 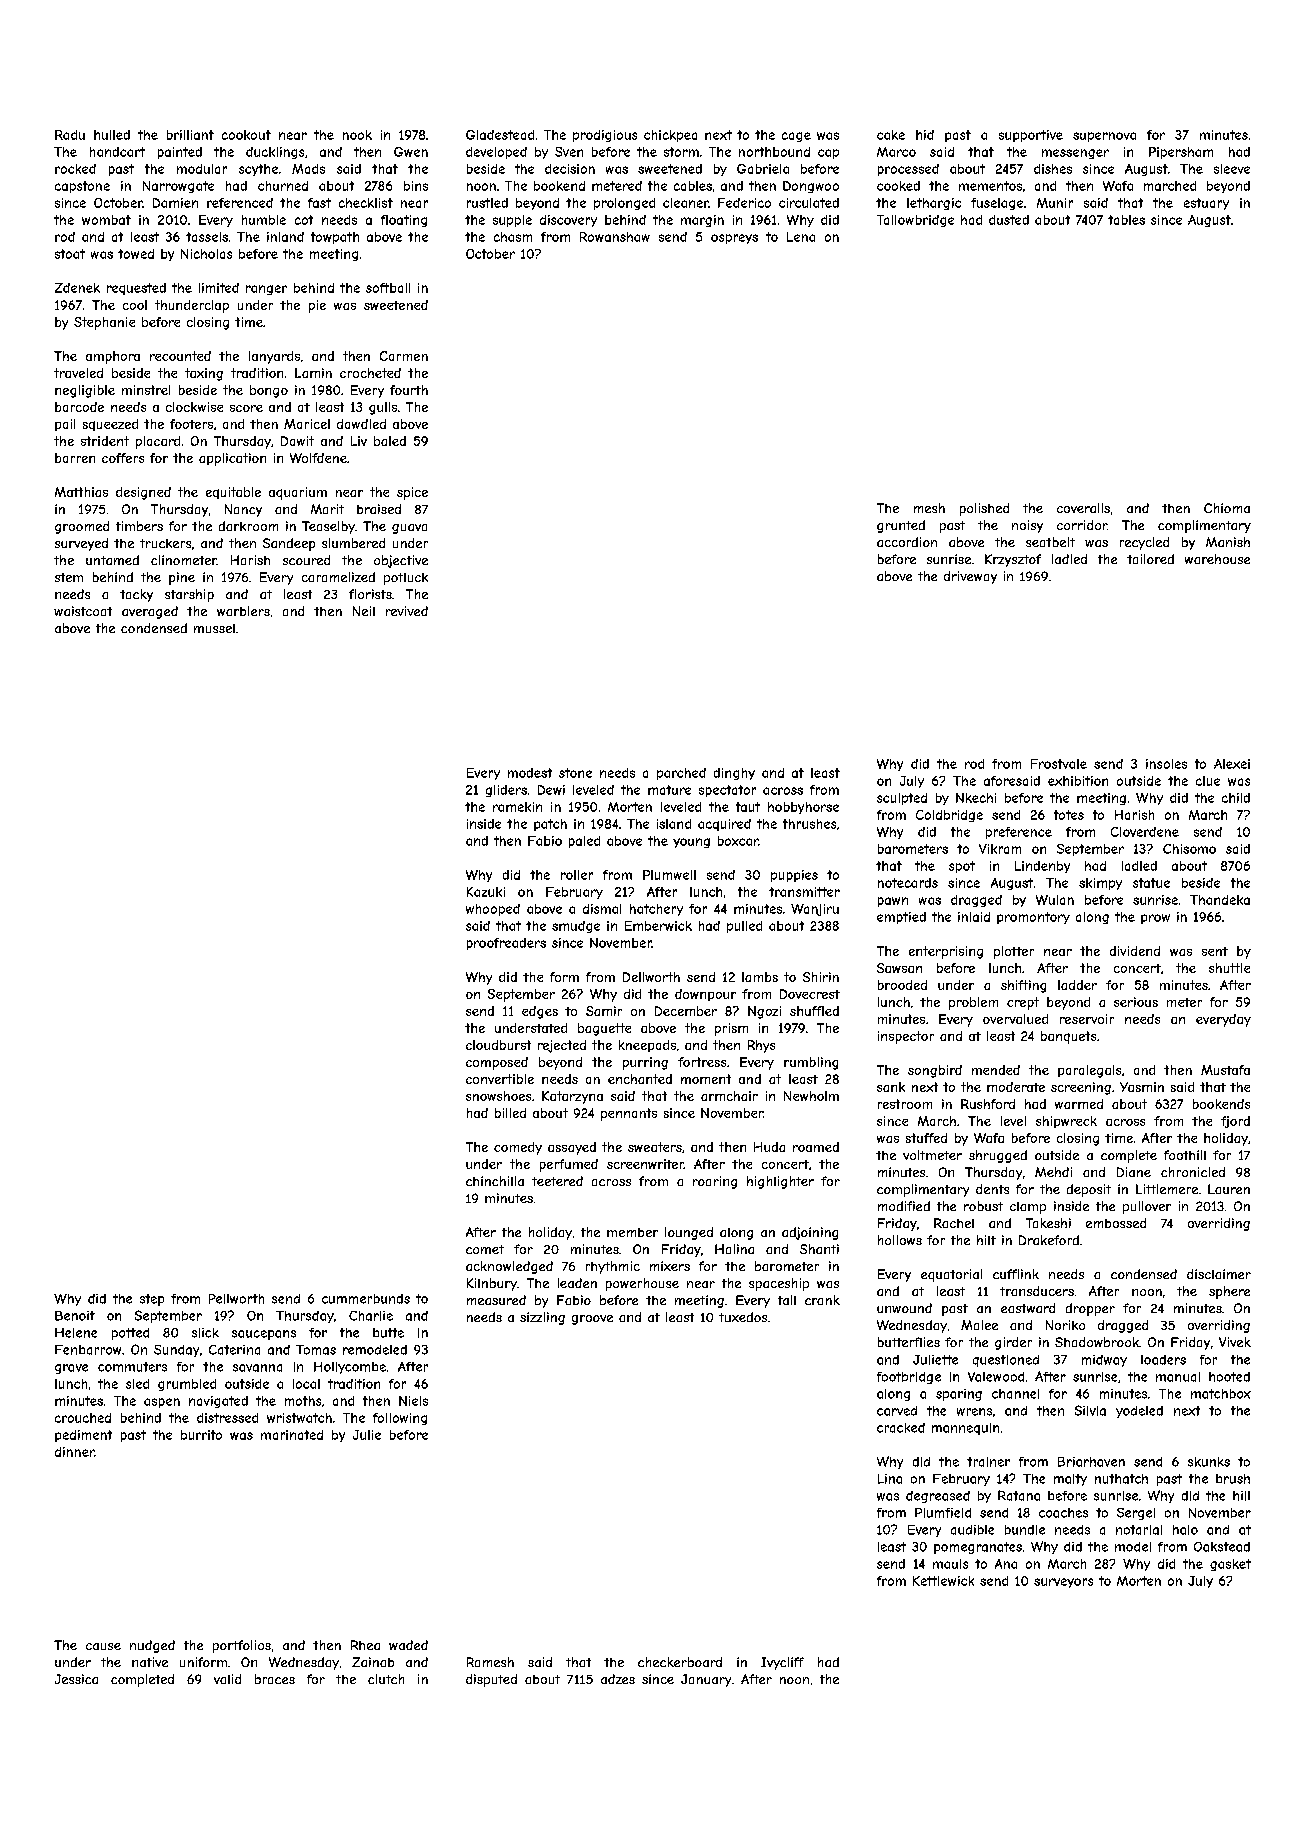 What do you see at coordinates (165, 543) in the screenshot?
I see `truckers` at bounding box center [165, 543].
